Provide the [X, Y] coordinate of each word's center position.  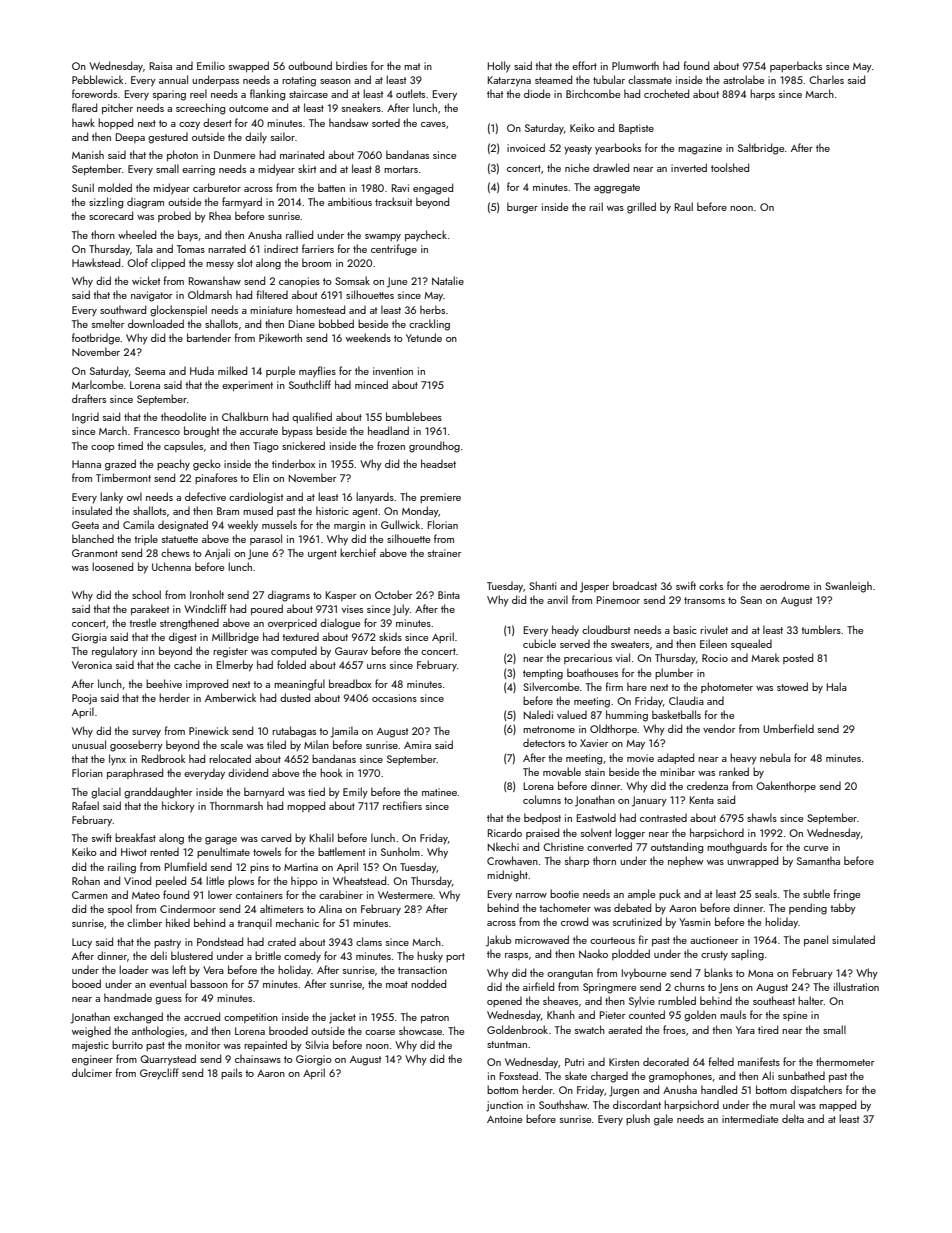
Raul [684, 206]
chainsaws [258, 1058]
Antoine [504, 1119]
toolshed [730, 167]
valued [572, 714]
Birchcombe [593, 93]
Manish [88, 154]
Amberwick [230, 697]
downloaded [156, 323]
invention [393, 371]
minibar [677, 771]
